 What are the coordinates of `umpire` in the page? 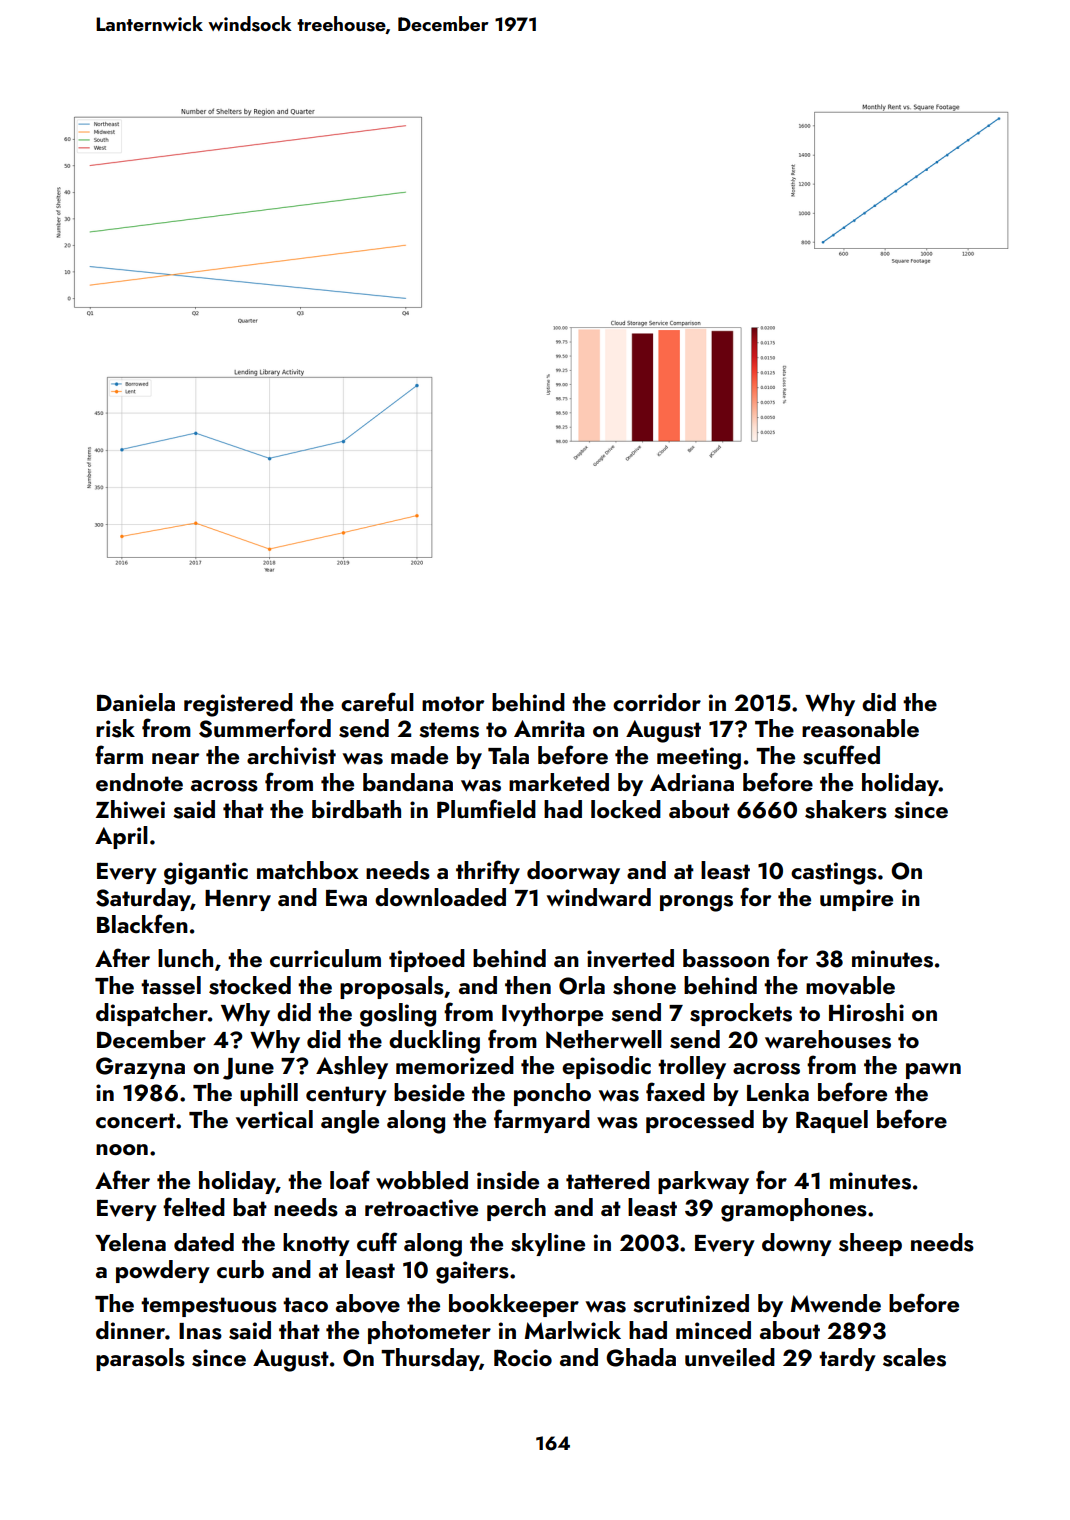 It's located at (856, 900).
